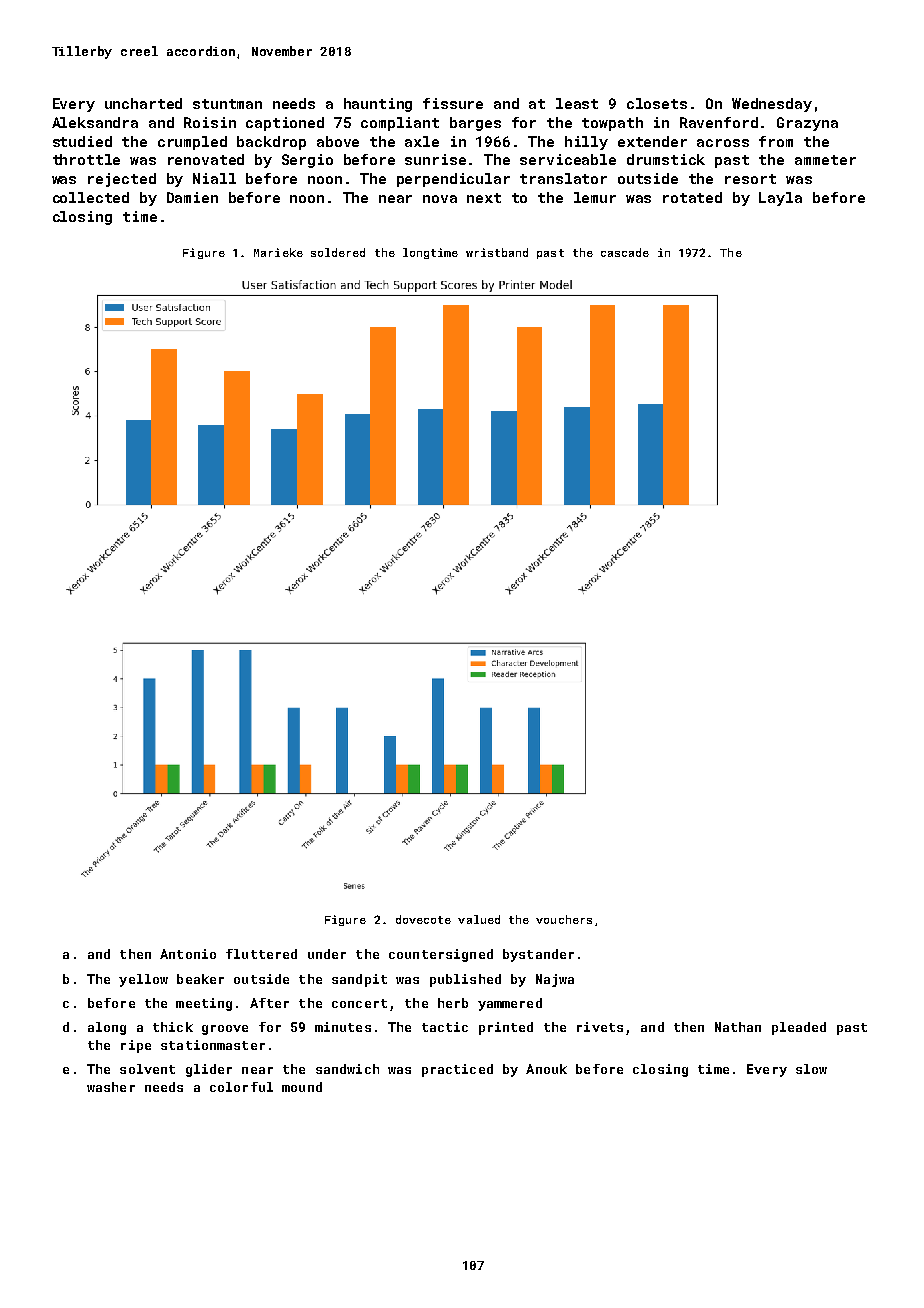 The image size is (924, 1308). What do you see at coordinates (241, 1087) in the screenshot?
I see `colorful` at bounding box center [241, 1087].
